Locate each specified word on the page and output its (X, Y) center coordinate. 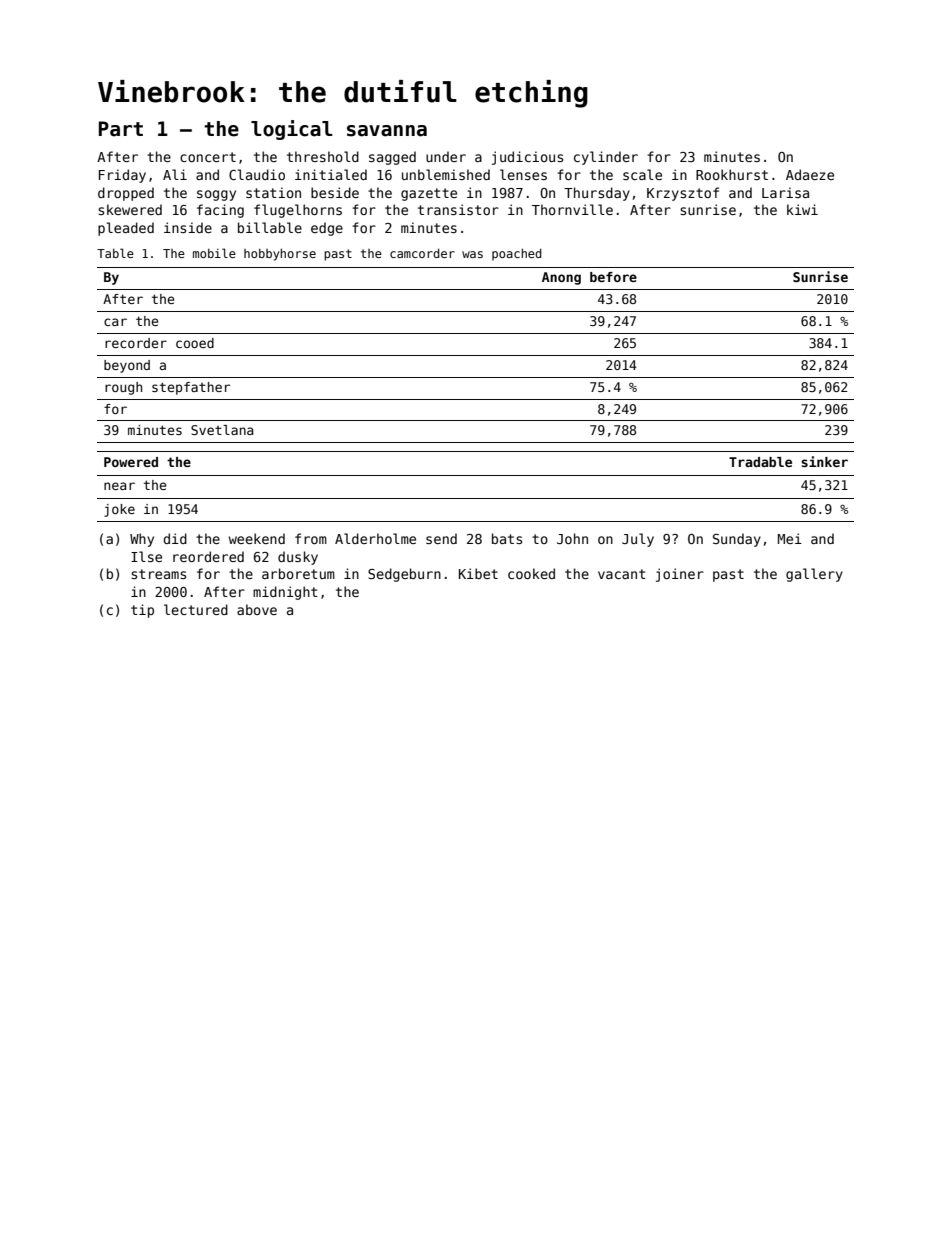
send (441, 538)
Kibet (478, 573)
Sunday (737, 540)
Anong (561, 278)
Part (121, 129)
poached (517, 255)
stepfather (191, 388)
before (613, 277)
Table (115, 253)
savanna (387, 131)
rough (123, 388)
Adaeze (810, 174)
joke (119, 510)
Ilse (146, 556)
